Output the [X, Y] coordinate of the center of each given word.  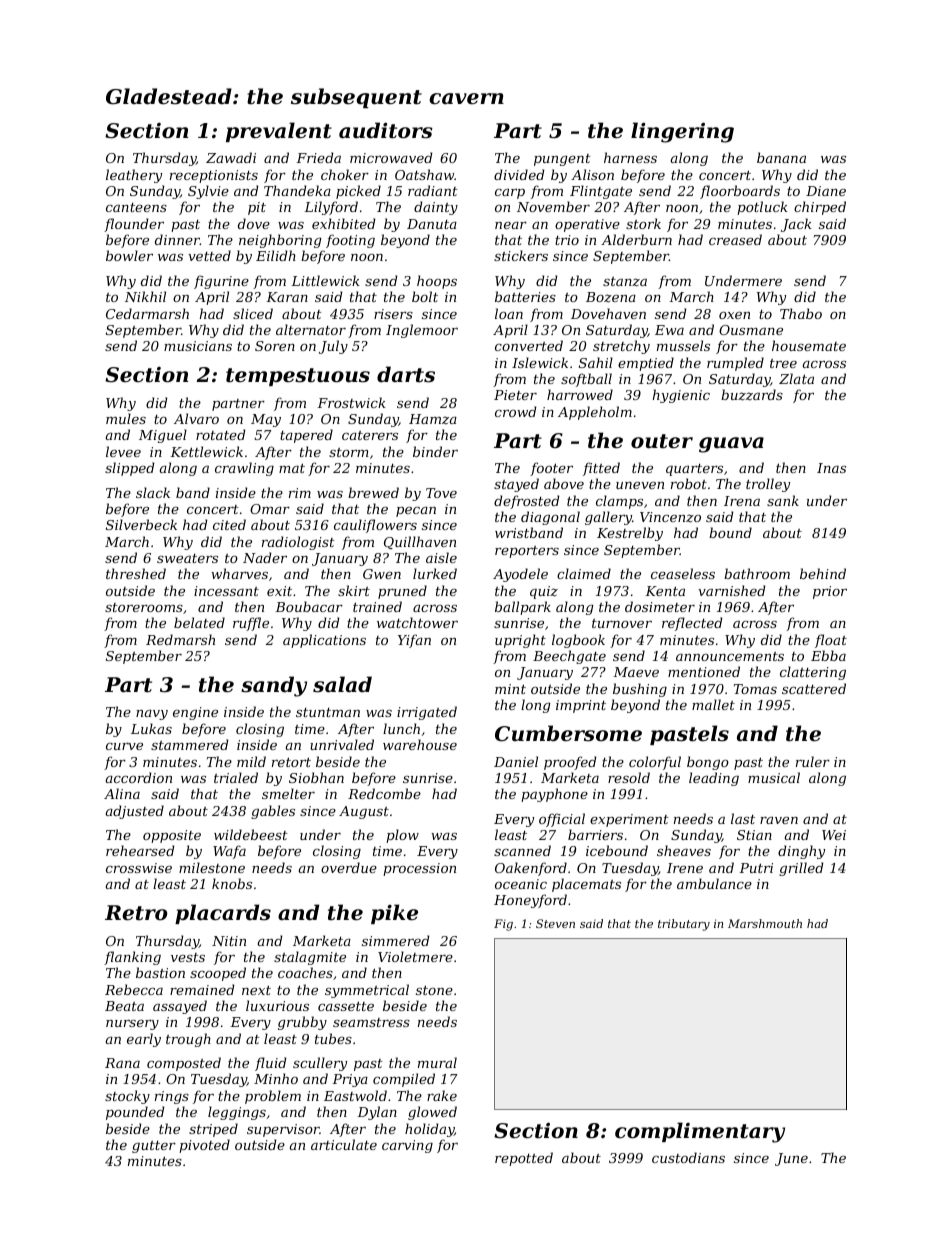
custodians [688, 1157]
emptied [646, 364]
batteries [525, 296]
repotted [524, 1159]
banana [781, 157]
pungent [562, 160]
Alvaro [196, 418]
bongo [708, 763]
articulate [344, 1144]
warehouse [420, 744]
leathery [134, 176]
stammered [190, 744]
